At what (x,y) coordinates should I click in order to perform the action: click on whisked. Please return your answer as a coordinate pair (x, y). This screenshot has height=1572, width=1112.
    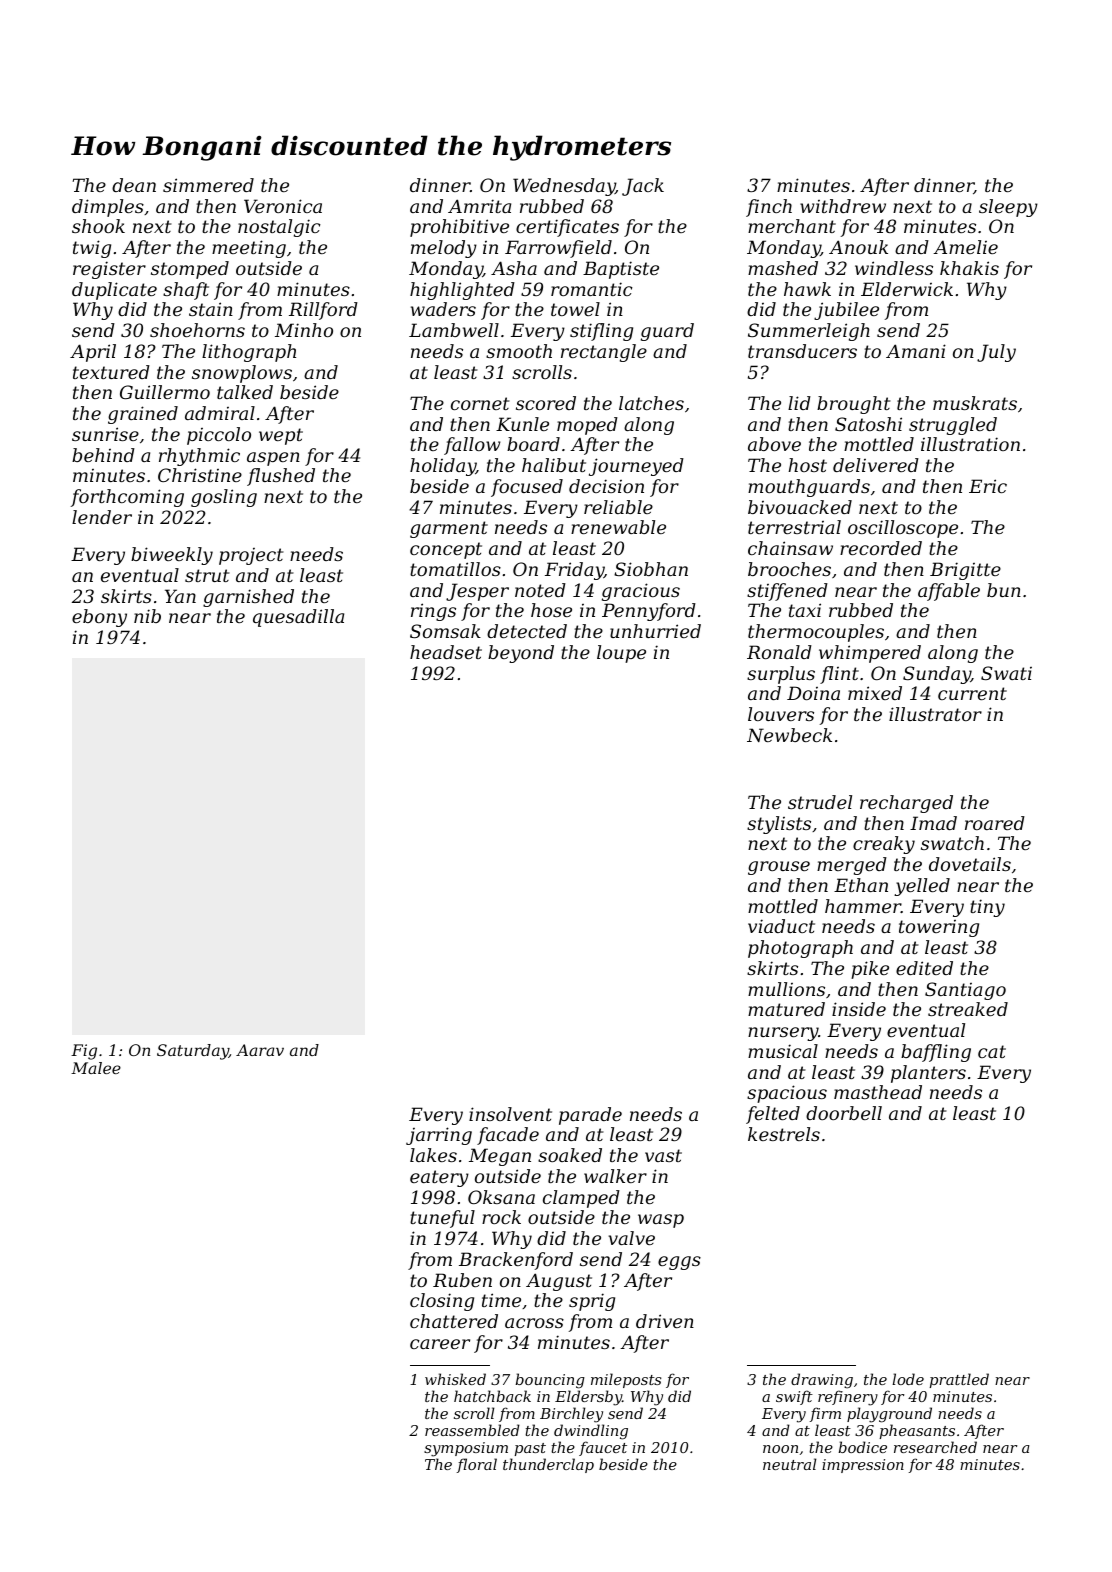
    Looking at the image, I should click on (455, 1379).
